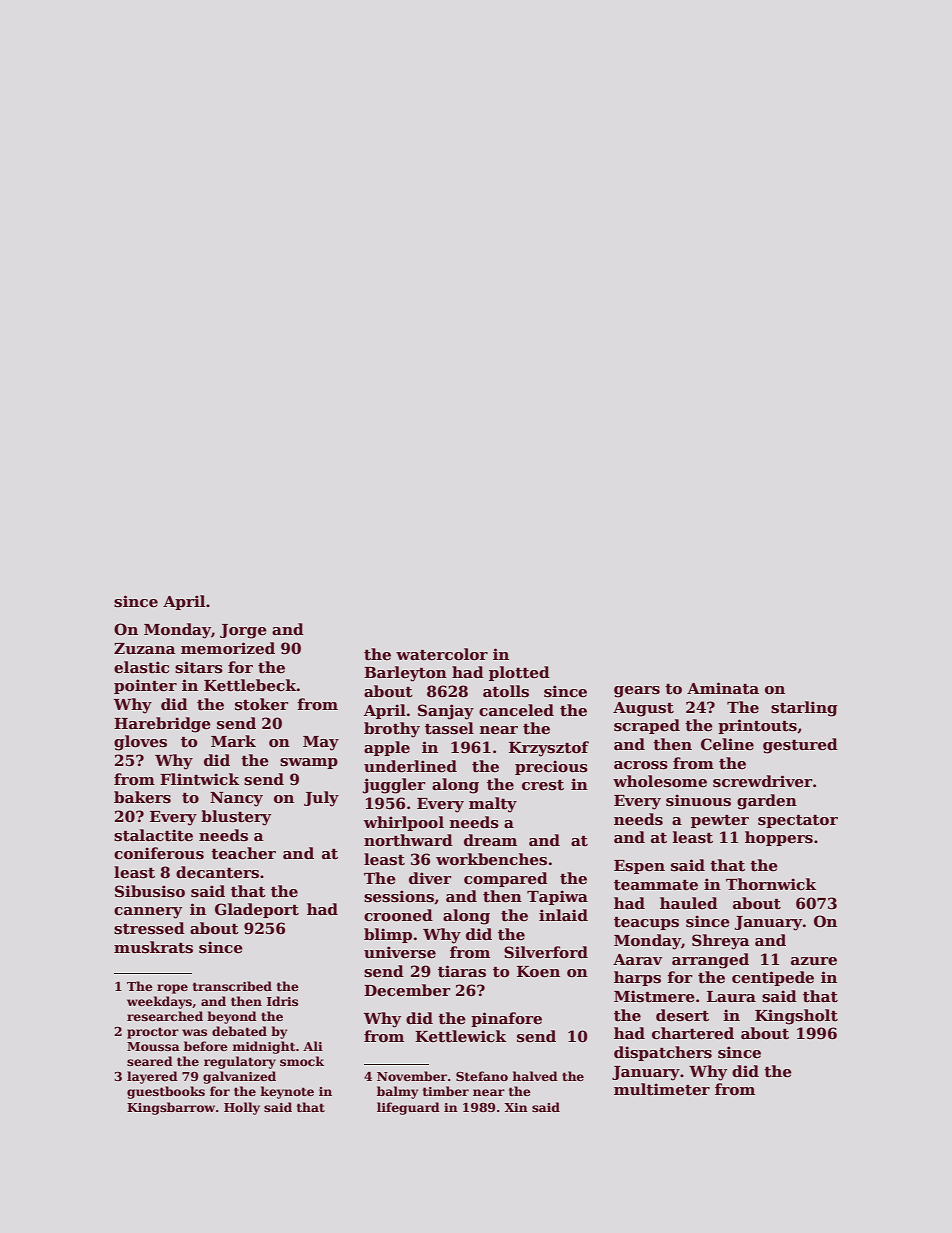 The image size is (952, 1233). What do you see at coordinates (637, 978) in the screenshot?
I see `harps` at bounding box center [637, 978].
